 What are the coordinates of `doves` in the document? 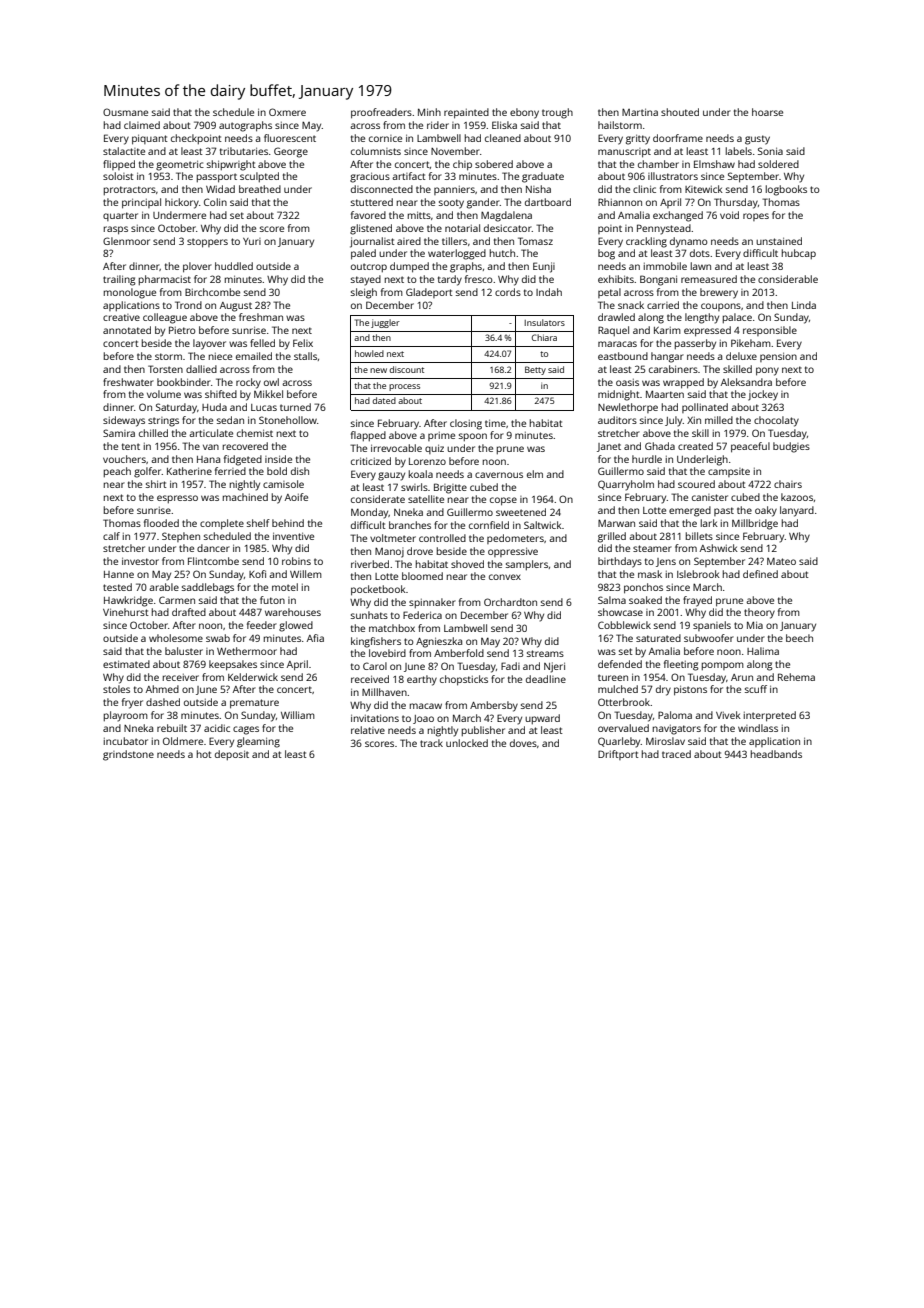 It's located at (523, 743).
